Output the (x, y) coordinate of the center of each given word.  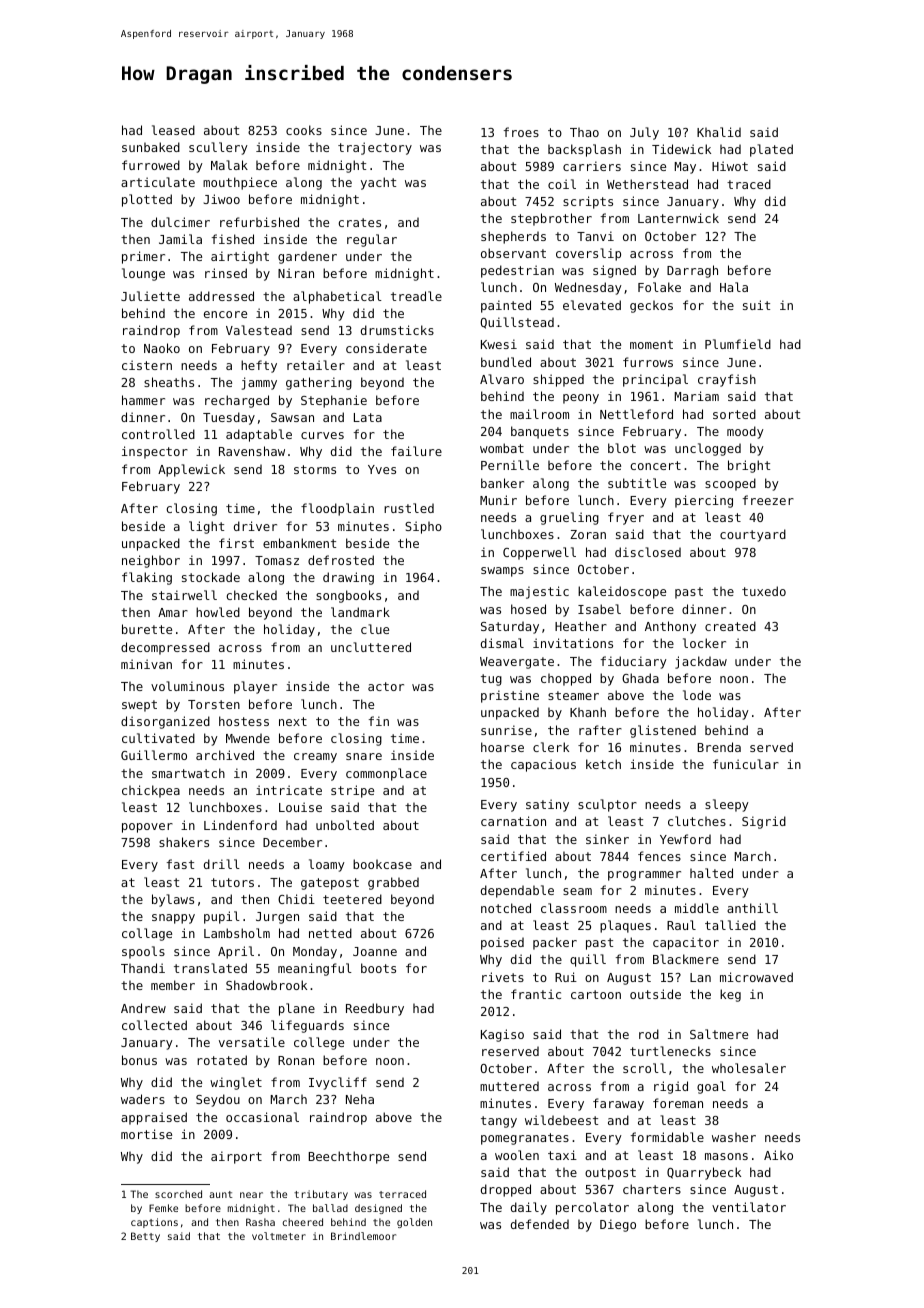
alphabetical (337, 297)
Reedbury (375, 1009)
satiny (547, 805)
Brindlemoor (363, 1236)
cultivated (158, 738)
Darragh (692, 271)
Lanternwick (678, 218)
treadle (416, 296)
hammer (143, 400)
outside (655, 994)
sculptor (607, 805)
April (236, 952)
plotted (147, 200)
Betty (145, 1237)
